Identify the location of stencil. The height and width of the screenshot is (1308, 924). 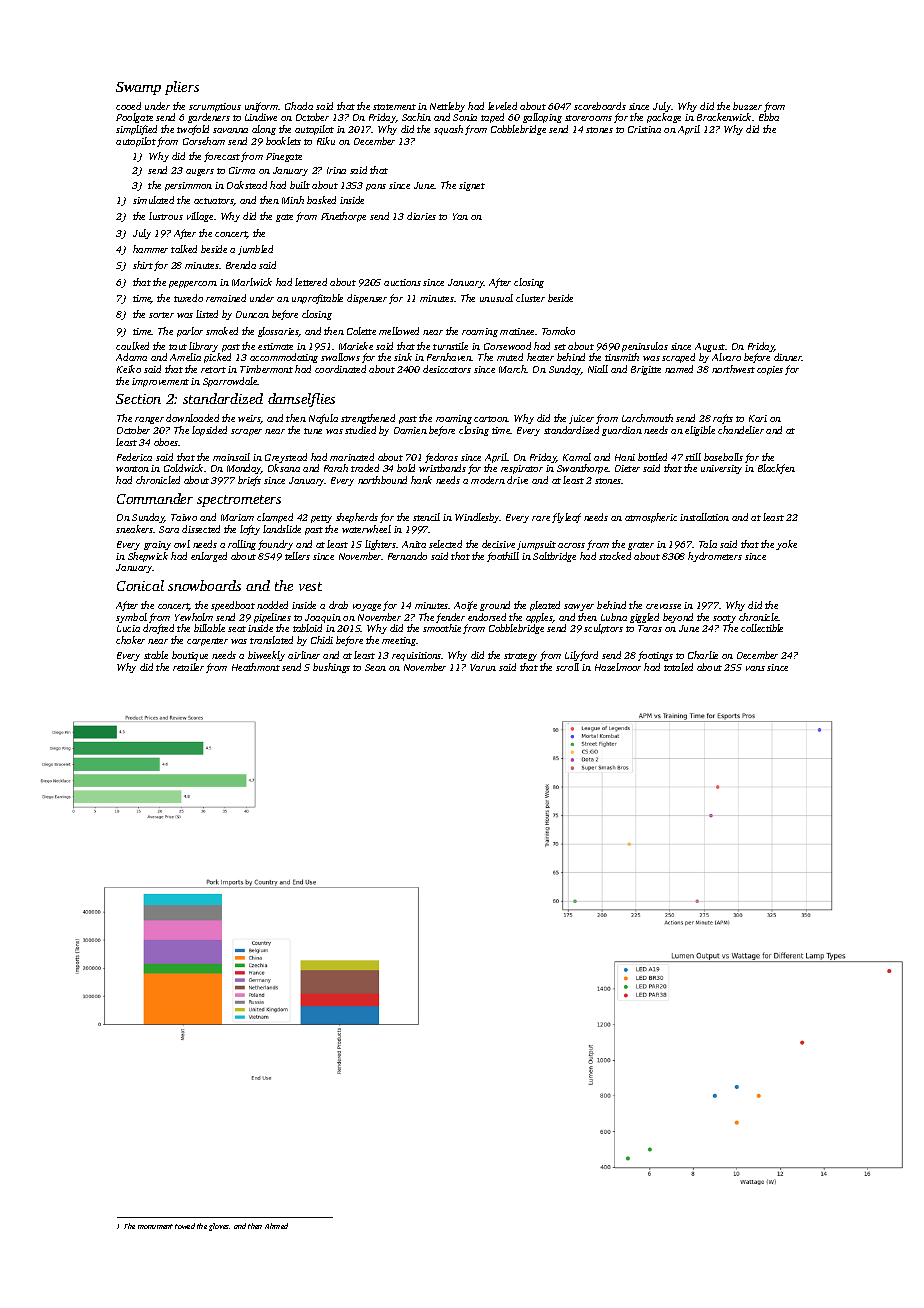
(426, 517).
